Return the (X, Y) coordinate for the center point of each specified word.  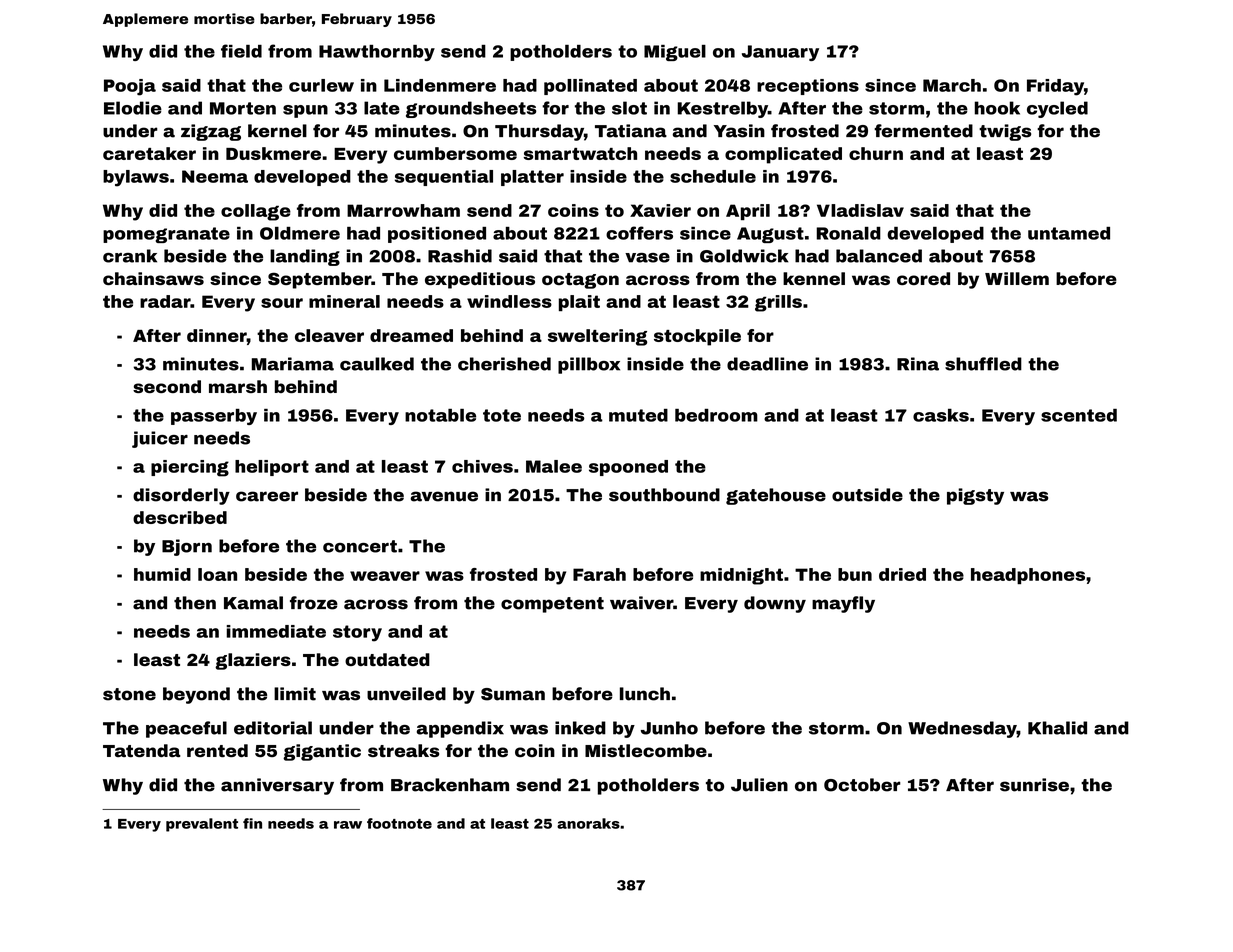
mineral (344, 301)
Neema (215, 176)
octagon (580, 281)
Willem (1017, 278)
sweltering (597, 337)
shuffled (983, 364)
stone (129, 694)
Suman (513, 694)
